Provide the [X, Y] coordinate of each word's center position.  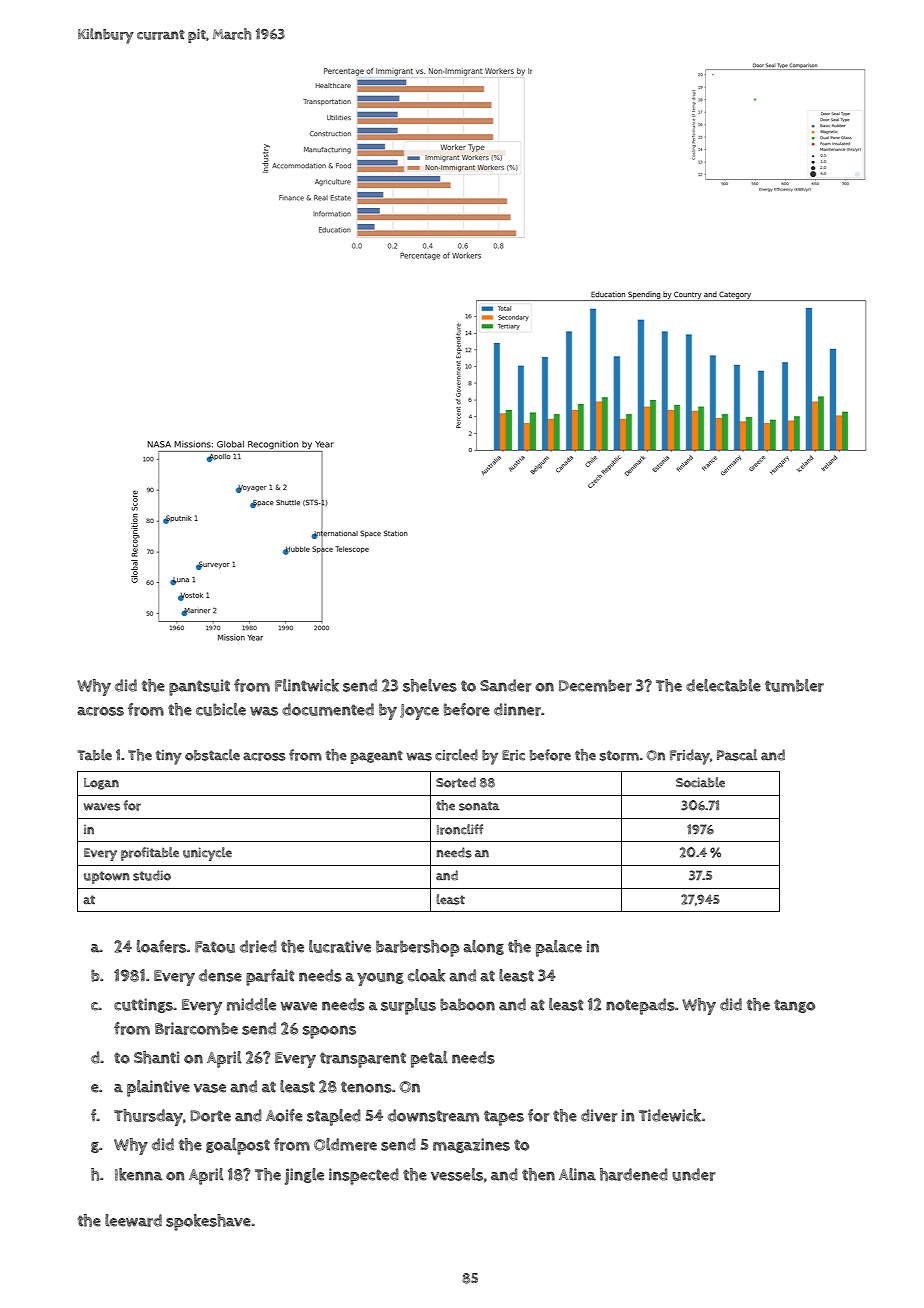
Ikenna [139, 1174]
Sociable [700, 782]
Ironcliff [460, 829]
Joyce [419, 712]
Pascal [737, 755]
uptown [107, 877]
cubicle [221, 709]
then [538, 1174]
